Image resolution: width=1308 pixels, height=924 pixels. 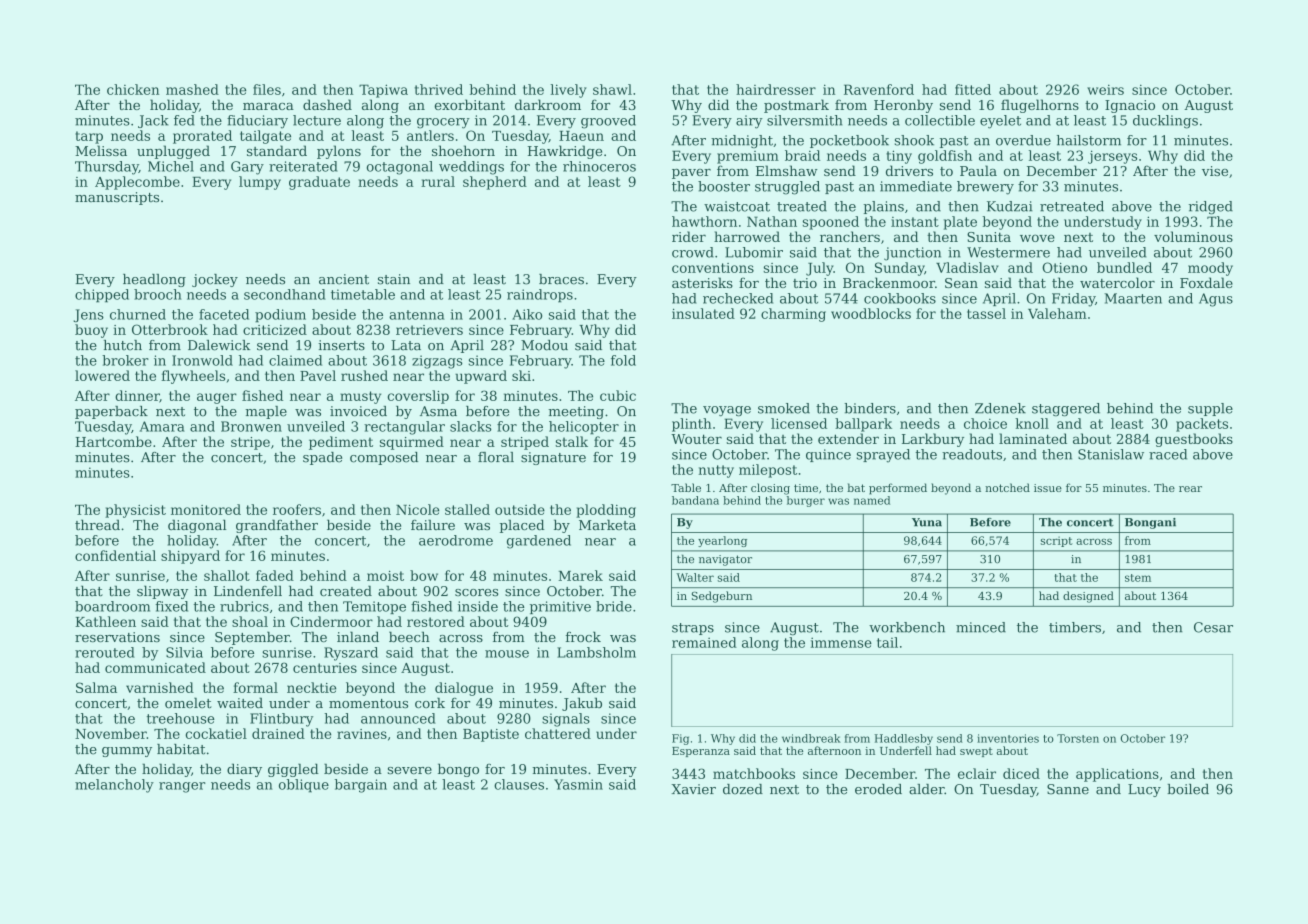 I want to click on spade, so click(x=322, y=458).
